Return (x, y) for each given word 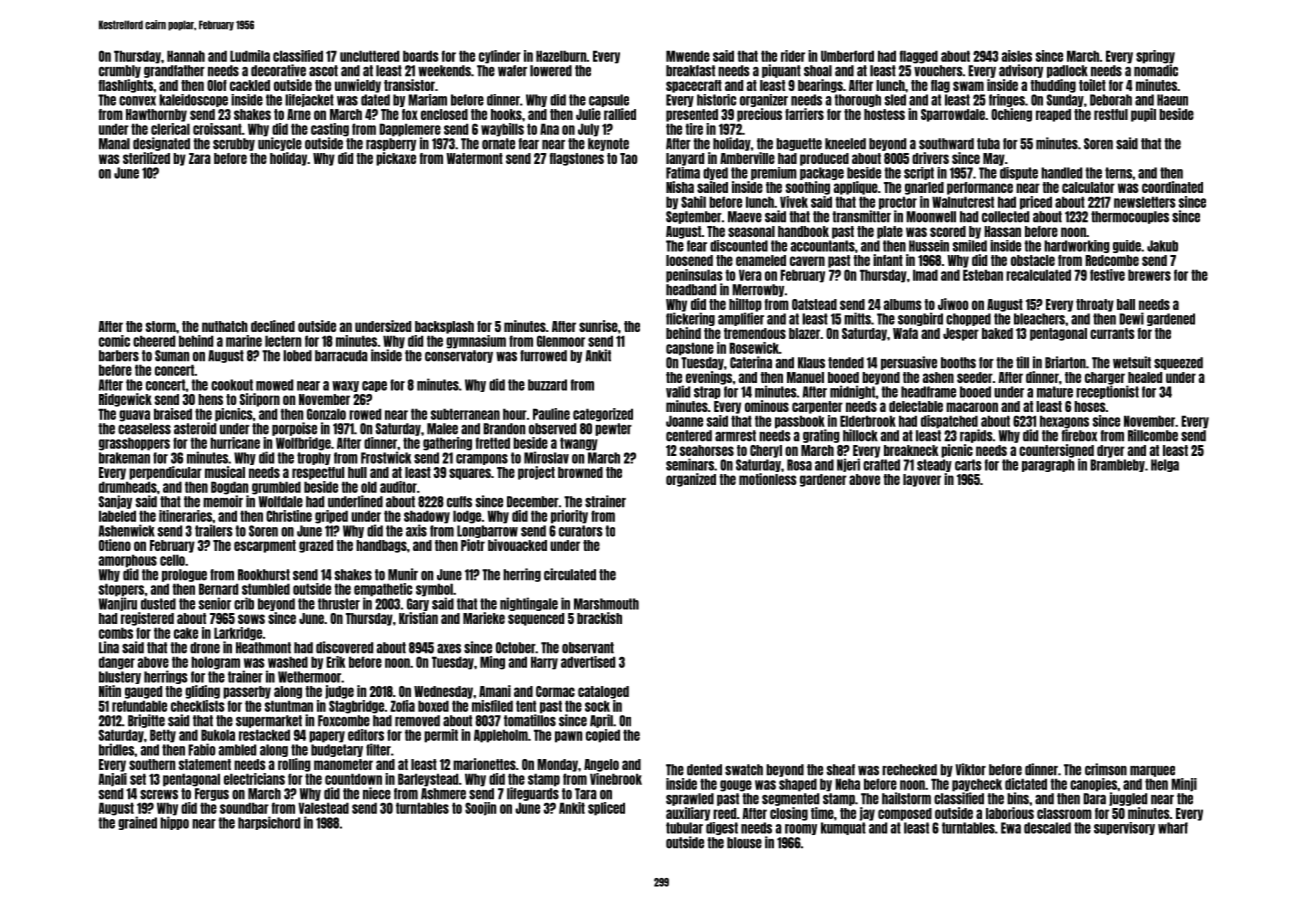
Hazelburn (561, 56)
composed (905, 814)
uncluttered (369, 56)
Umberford (847, 56)
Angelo (601, 765)
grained (137, 823)
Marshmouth (606, 604)
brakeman (124, 458)
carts (968, 465)
